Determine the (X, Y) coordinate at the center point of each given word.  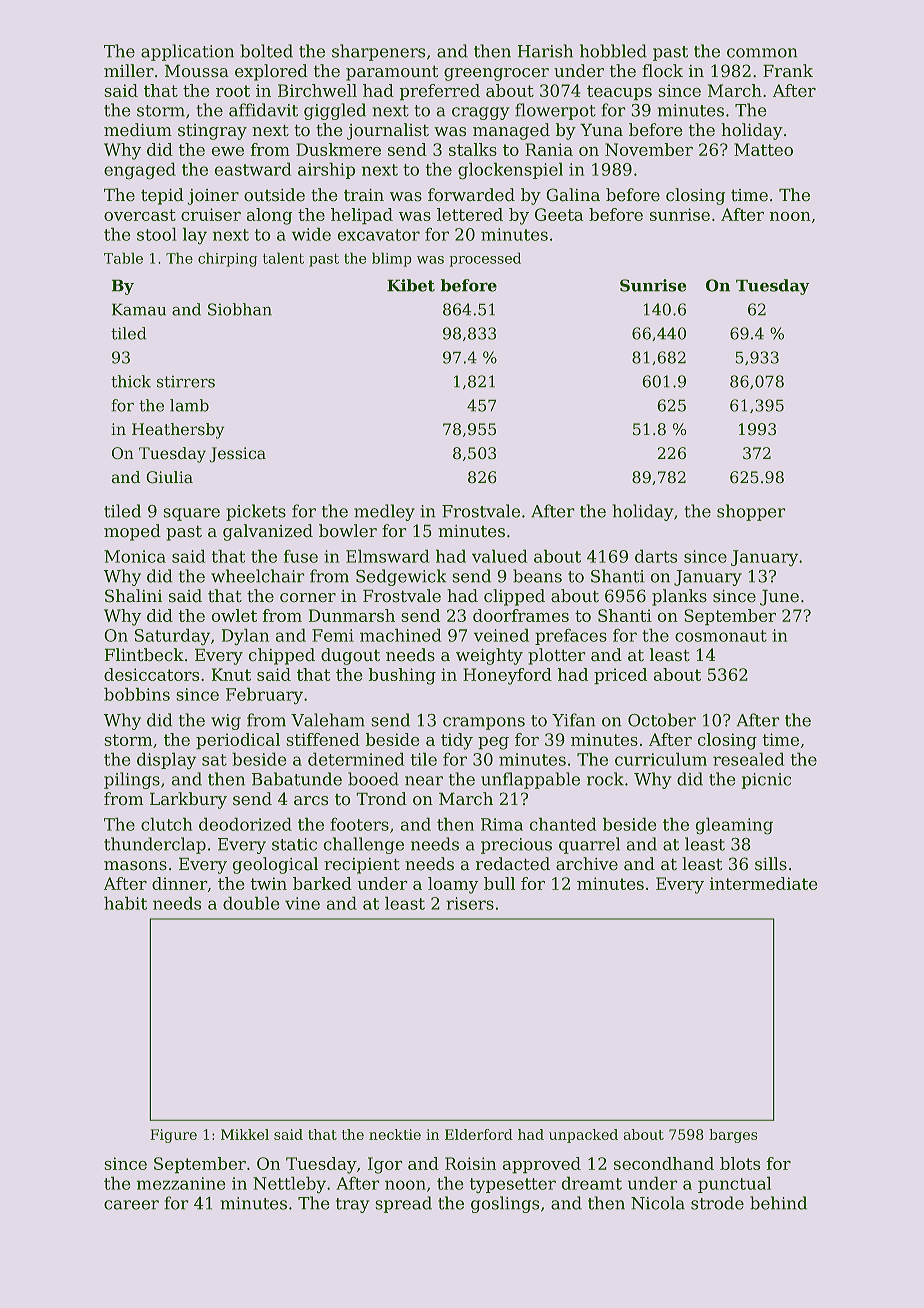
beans (537, 576)
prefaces (571, 637)
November (649, 149)
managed (511, 131)
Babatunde (297, 779)
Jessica (238, 454)
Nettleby (289, 1185)
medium (138, 129)
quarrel (589, 845)
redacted (513, 863)
